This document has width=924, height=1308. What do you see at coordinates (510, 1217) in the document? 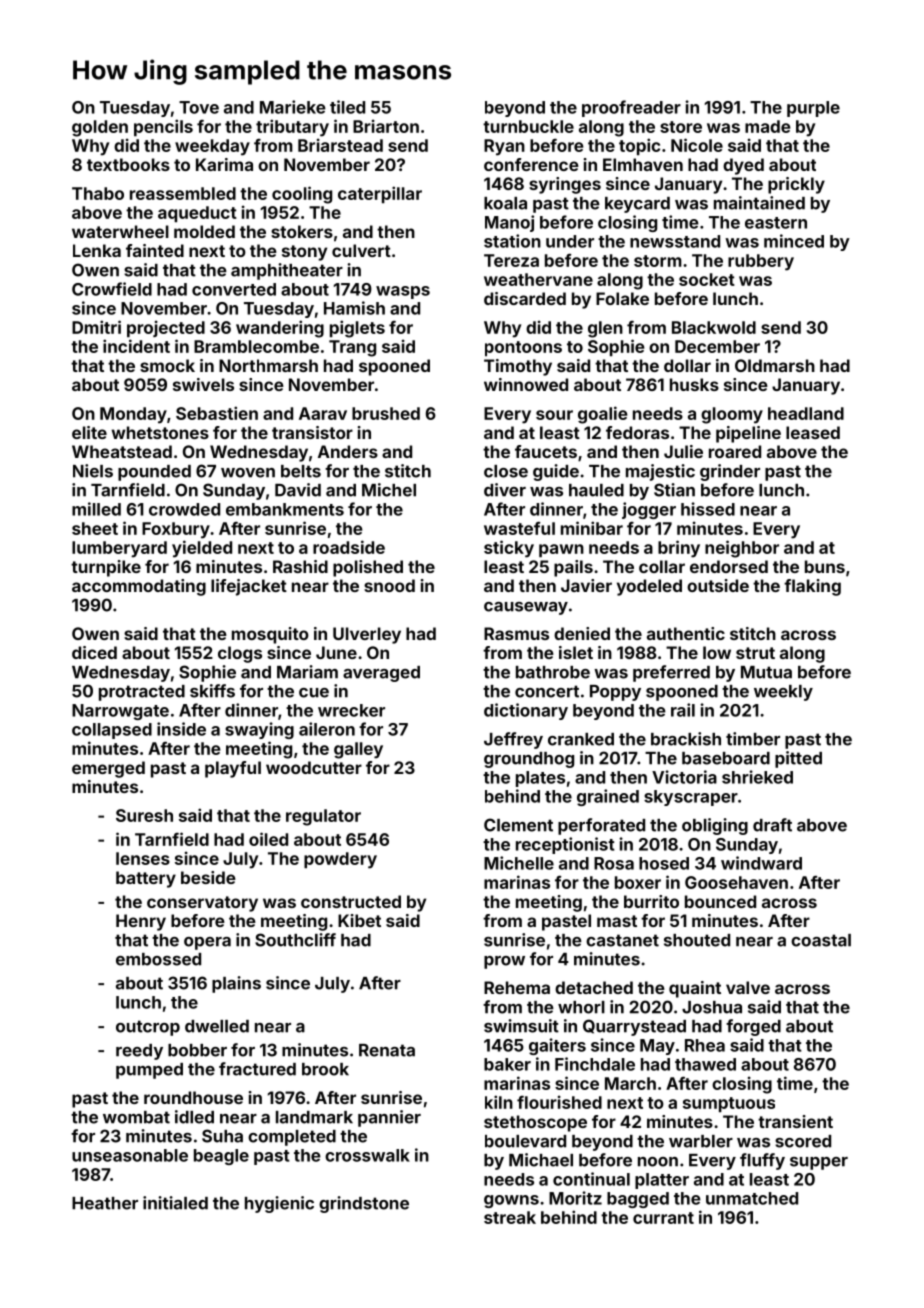
I see `streak` at bounding box center [510, 1217].
